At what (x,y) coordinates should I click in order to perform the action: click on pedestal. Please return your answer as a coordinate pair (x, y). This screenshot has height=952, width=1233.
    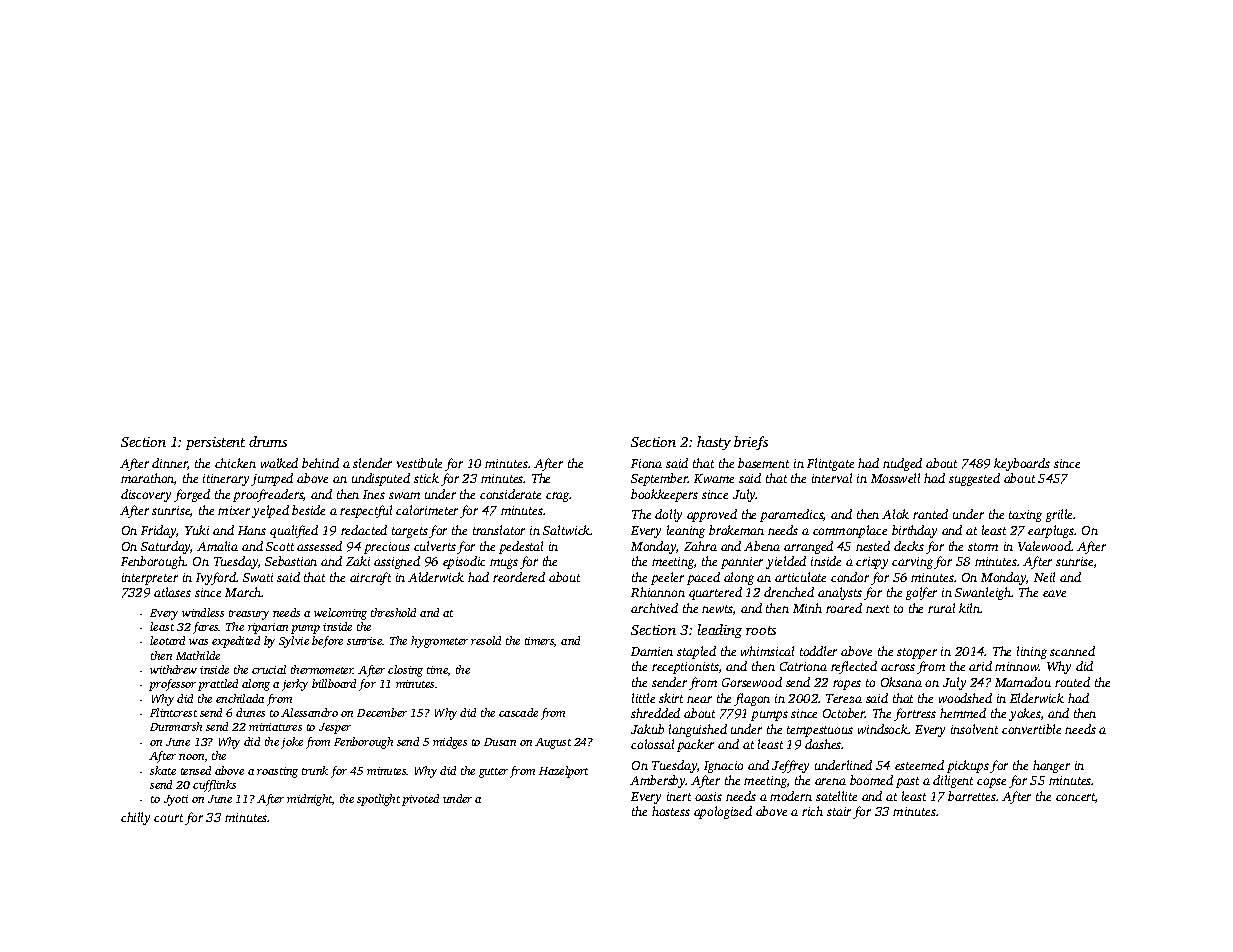
    Looking at the image, I should click on (521, 547).
